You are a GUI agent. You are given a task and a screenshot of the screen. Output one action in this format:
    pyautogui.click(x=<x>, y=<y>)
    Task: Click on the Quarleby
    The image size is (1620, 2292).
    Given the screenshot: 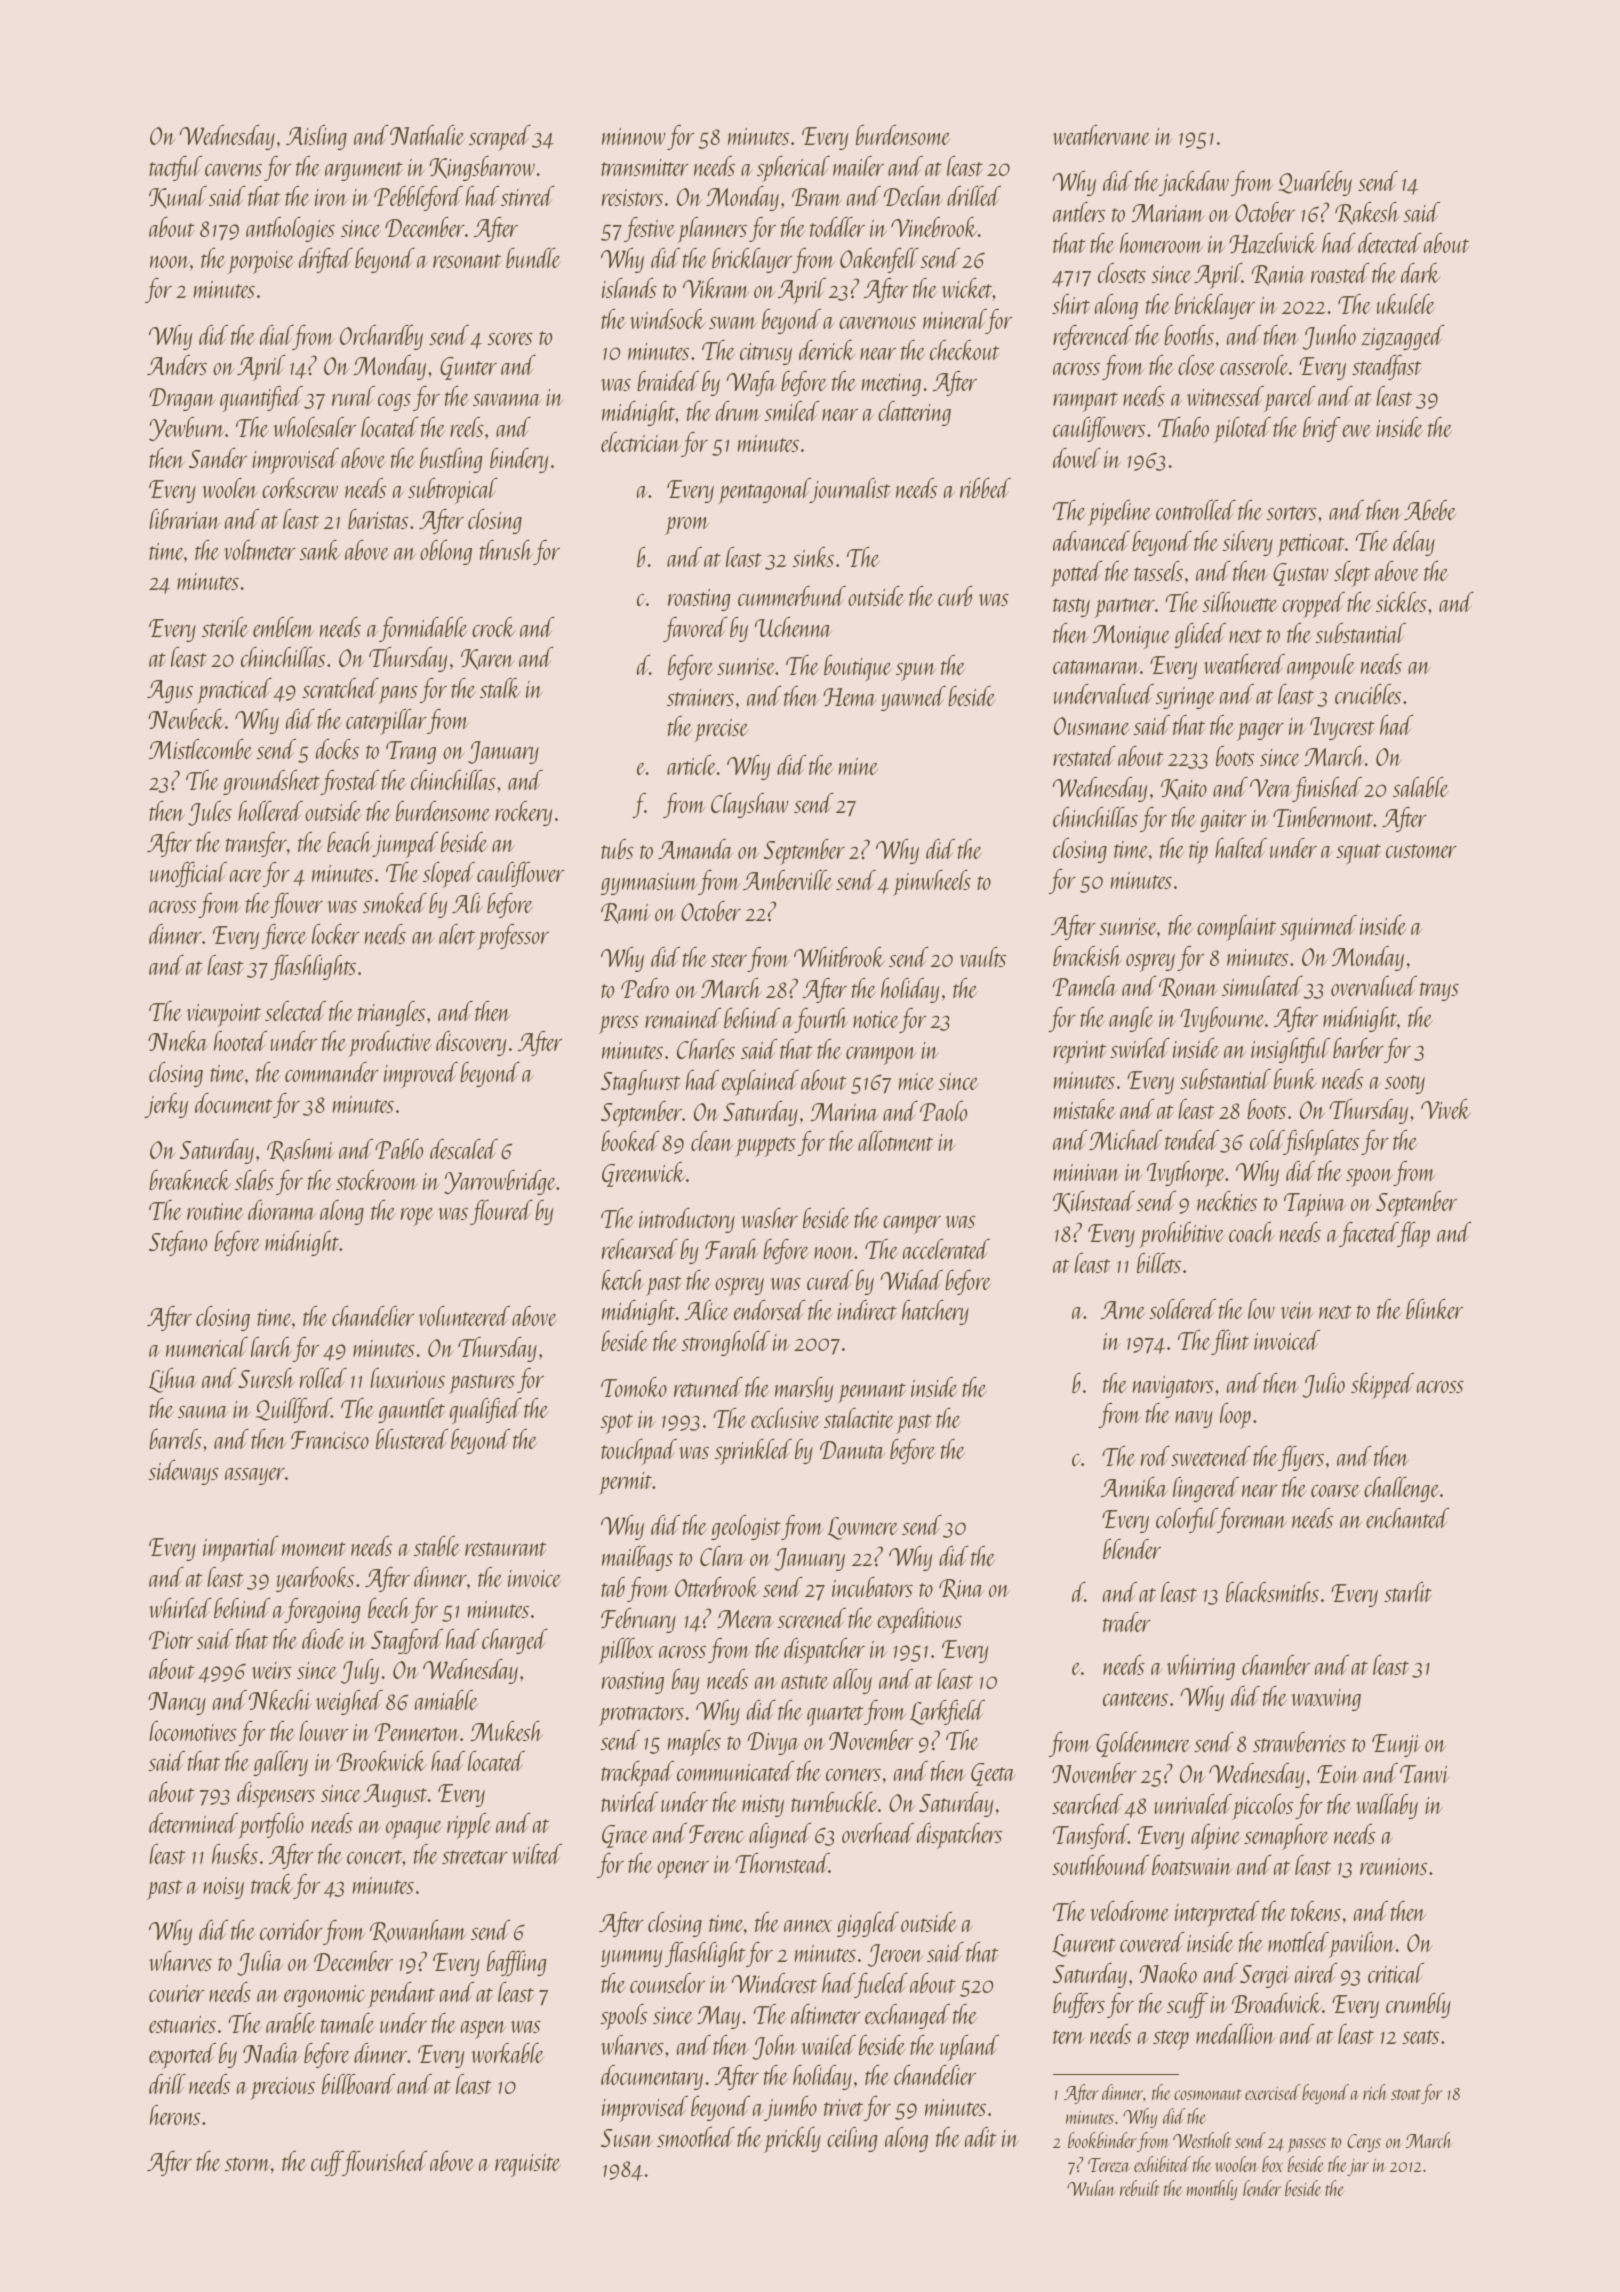 What is the action you would take?
    pyautogui.click(x=1315, y=183)
